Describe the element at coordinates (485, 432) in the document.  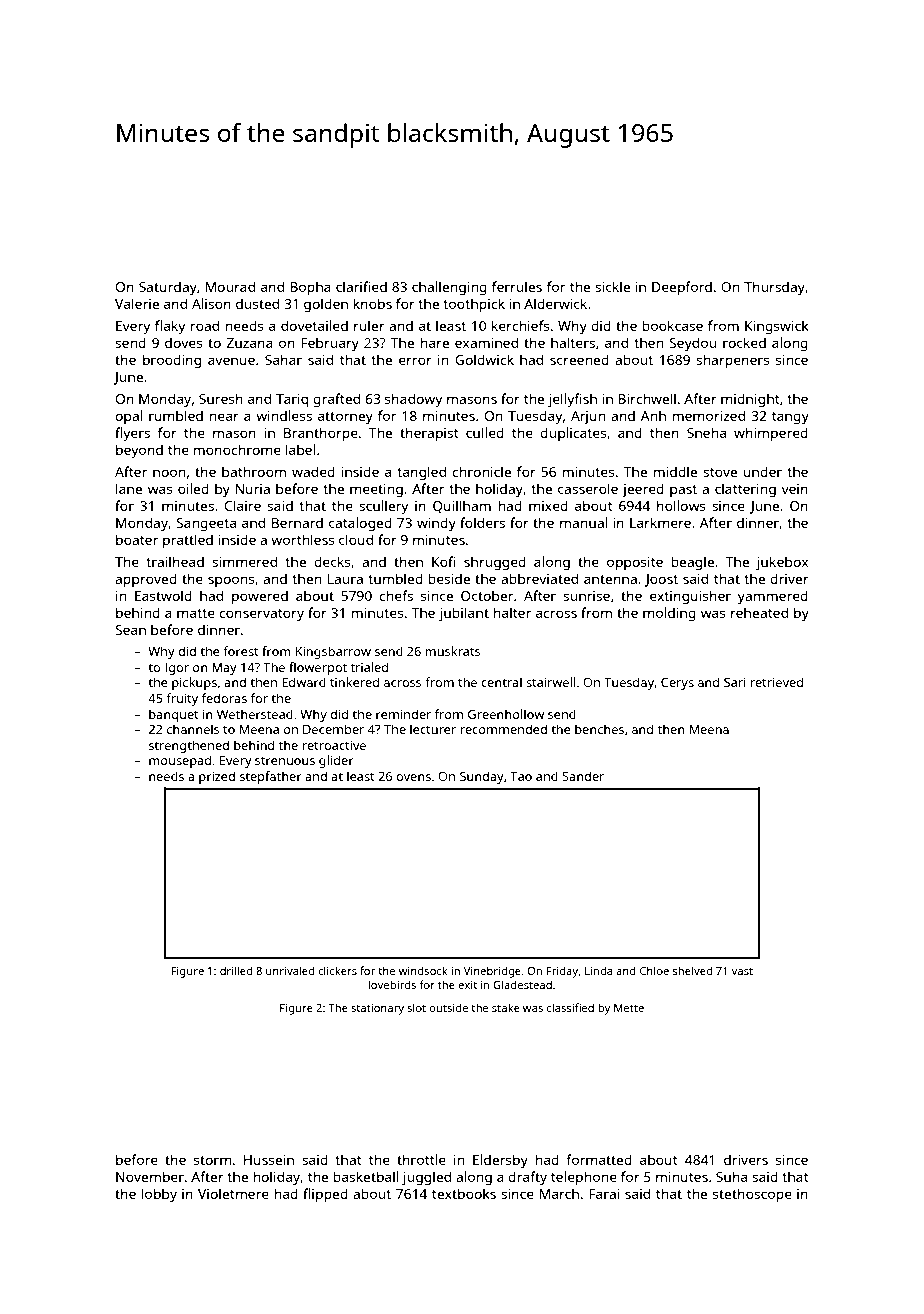
I see `culled` at that location.
